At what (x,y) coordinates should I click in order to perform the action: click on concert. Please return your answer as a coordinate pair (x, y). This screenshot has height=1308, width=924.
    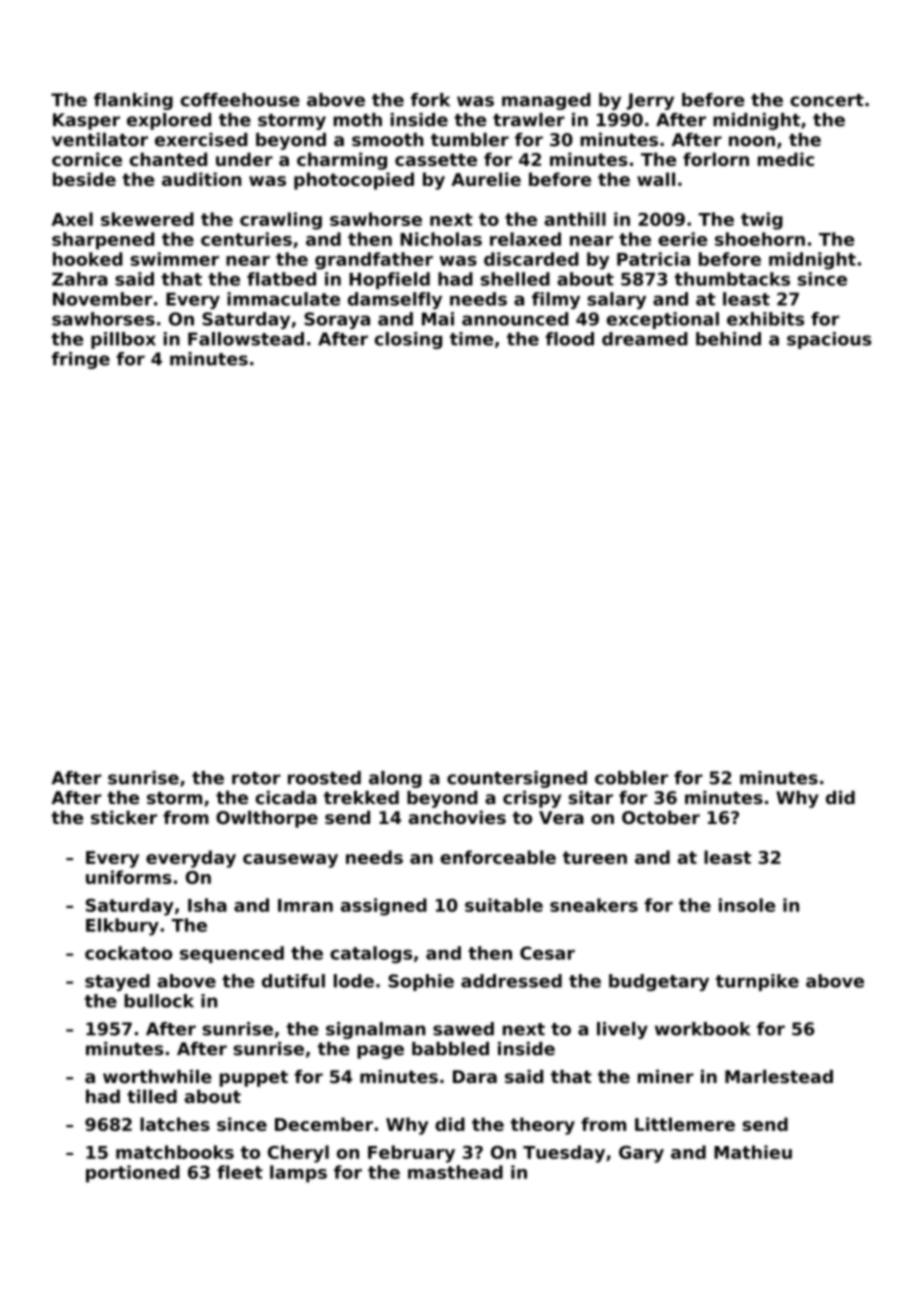
    Looking at the image, I should click on (827, 100).
